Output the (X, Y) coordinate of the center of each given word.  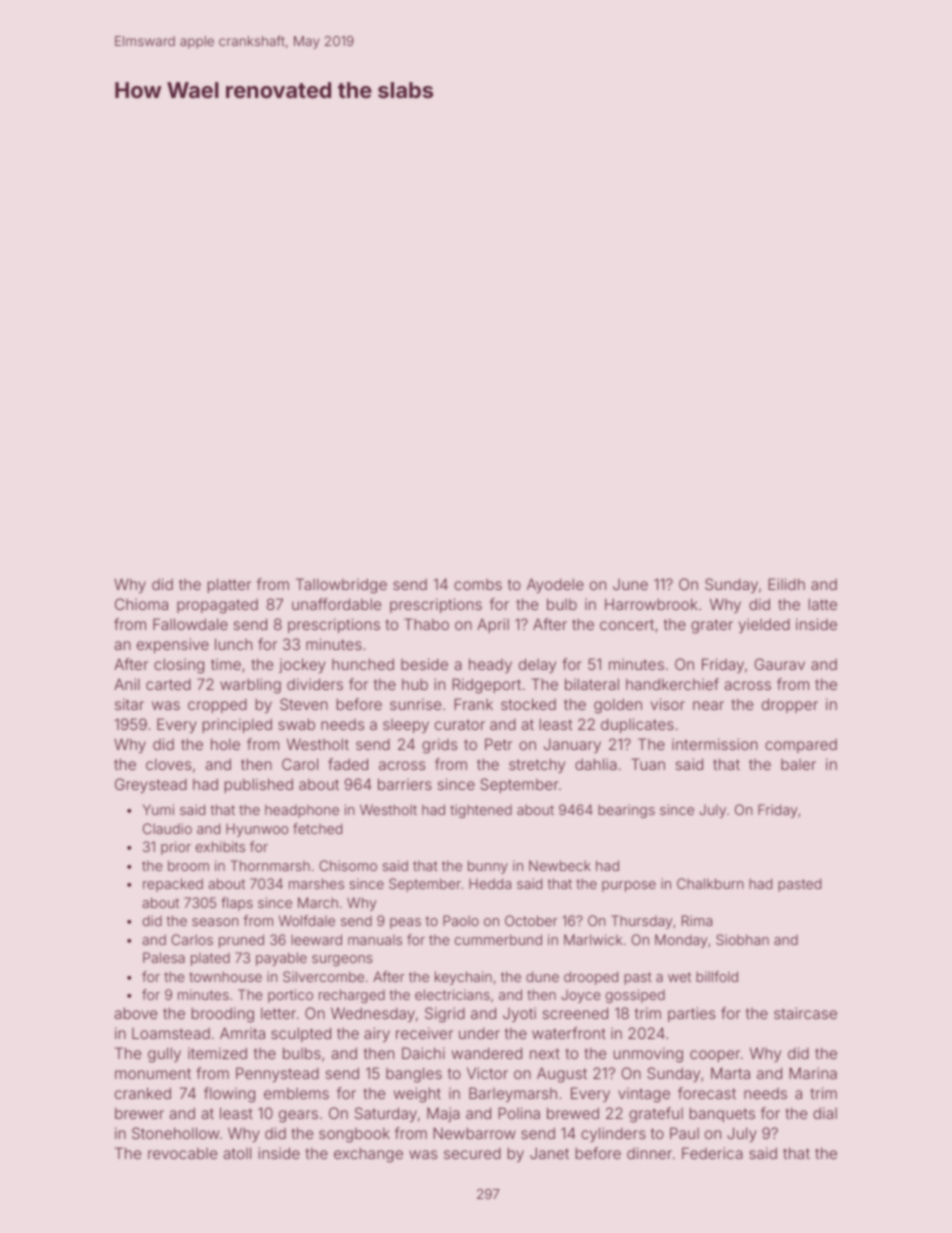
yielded (764, 625)
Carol (300, 764)
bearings (626, 811)
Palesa (164, 957)
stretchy (537, 765)
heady (490, 665)
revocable (182, 1153)
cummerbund (498, 939)
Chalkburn (710, 883)
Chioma (141, 604)
